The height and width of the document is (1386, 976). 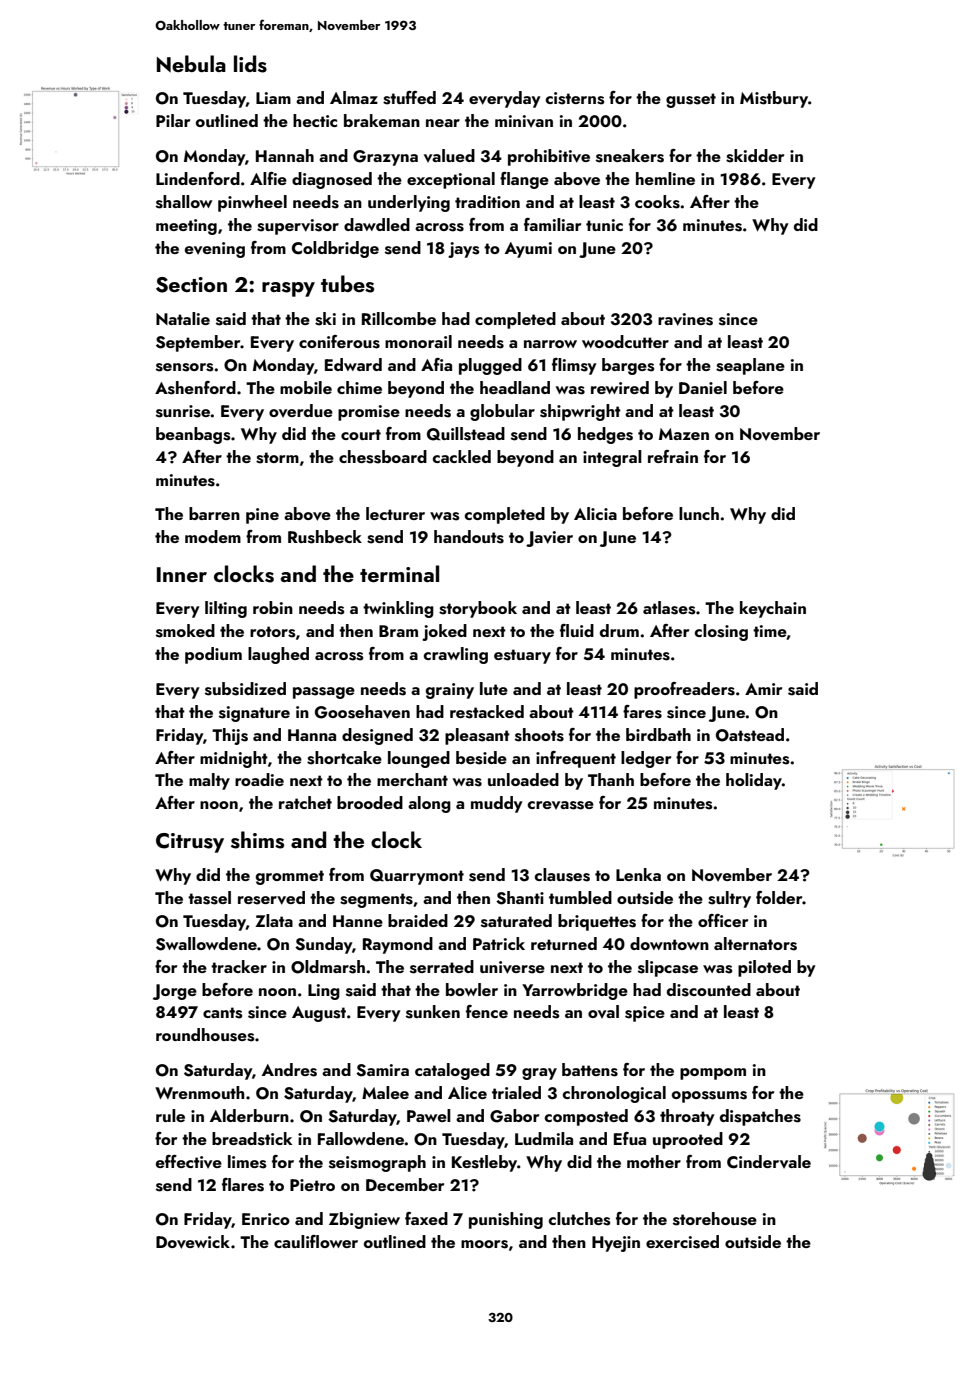 What do you see at coordinates (691, 100) in the document?
I see `gusset` at bounding box center [691, 100].
